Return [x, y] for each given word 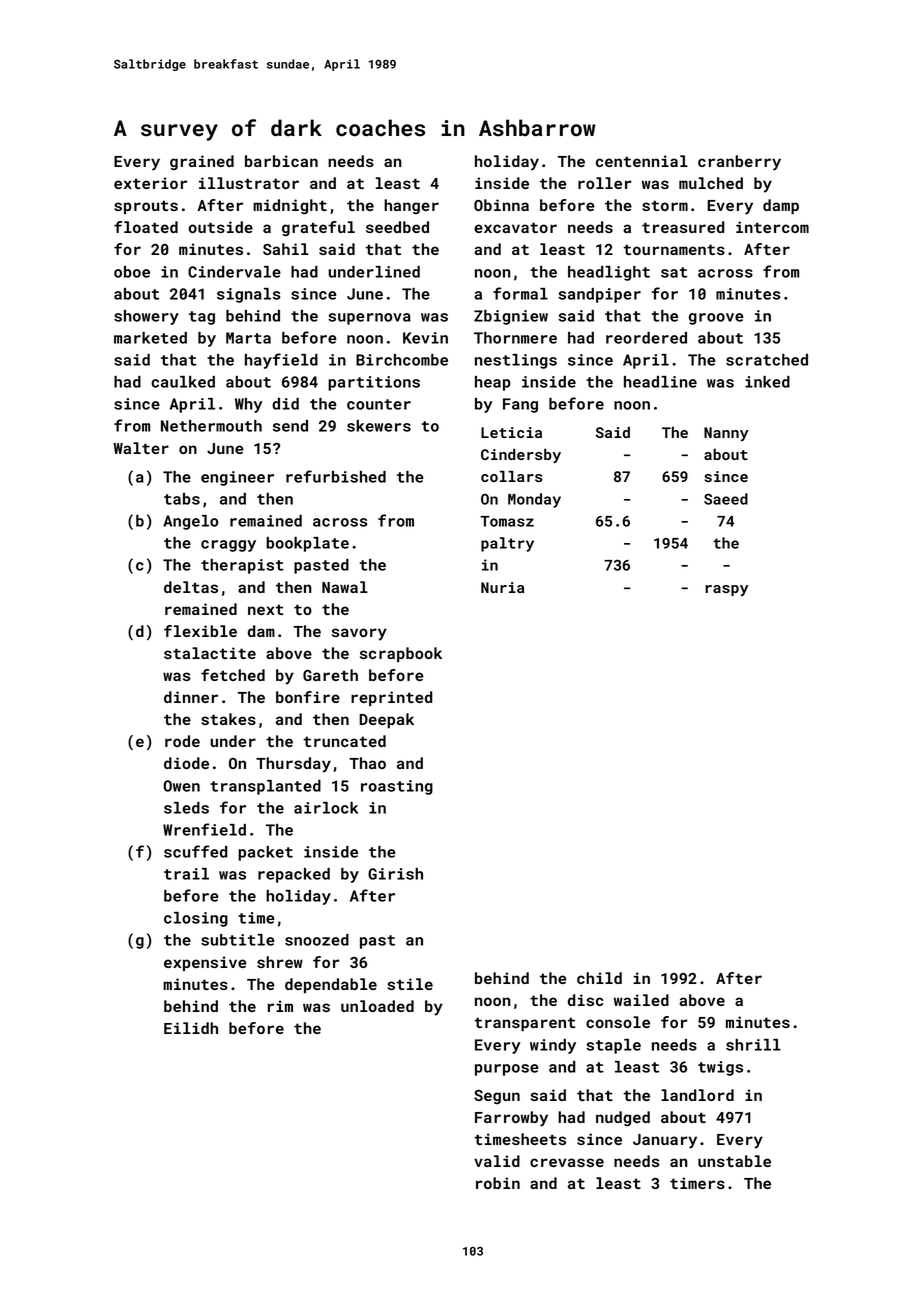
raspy [726, 590]
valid [497, 1161]
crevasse [567, 1162]
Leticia [511, 432]
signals [248, 295]
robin [498, 1183]
